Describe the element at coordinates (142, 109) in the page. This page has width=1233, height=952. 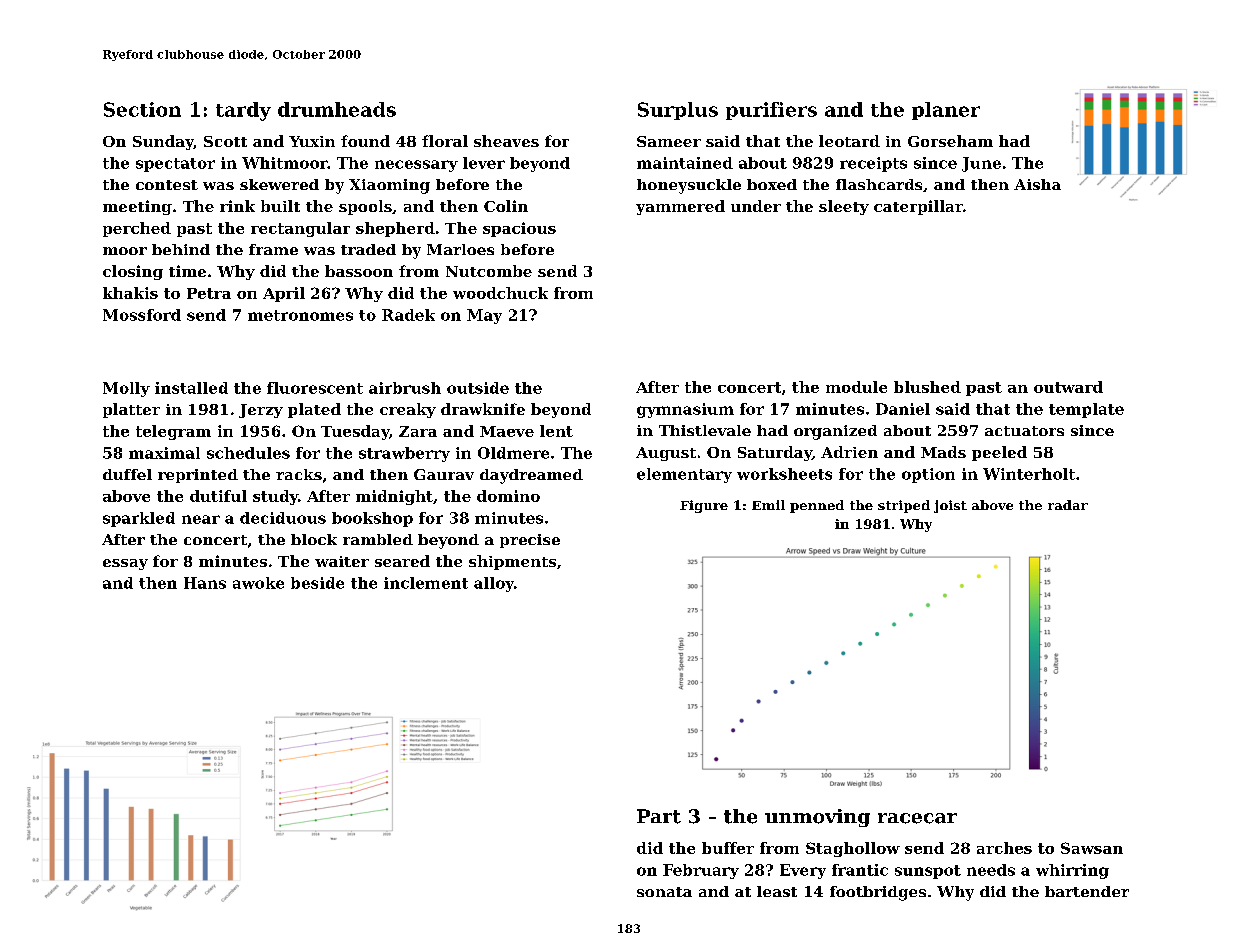
I see `Section` at that location.
